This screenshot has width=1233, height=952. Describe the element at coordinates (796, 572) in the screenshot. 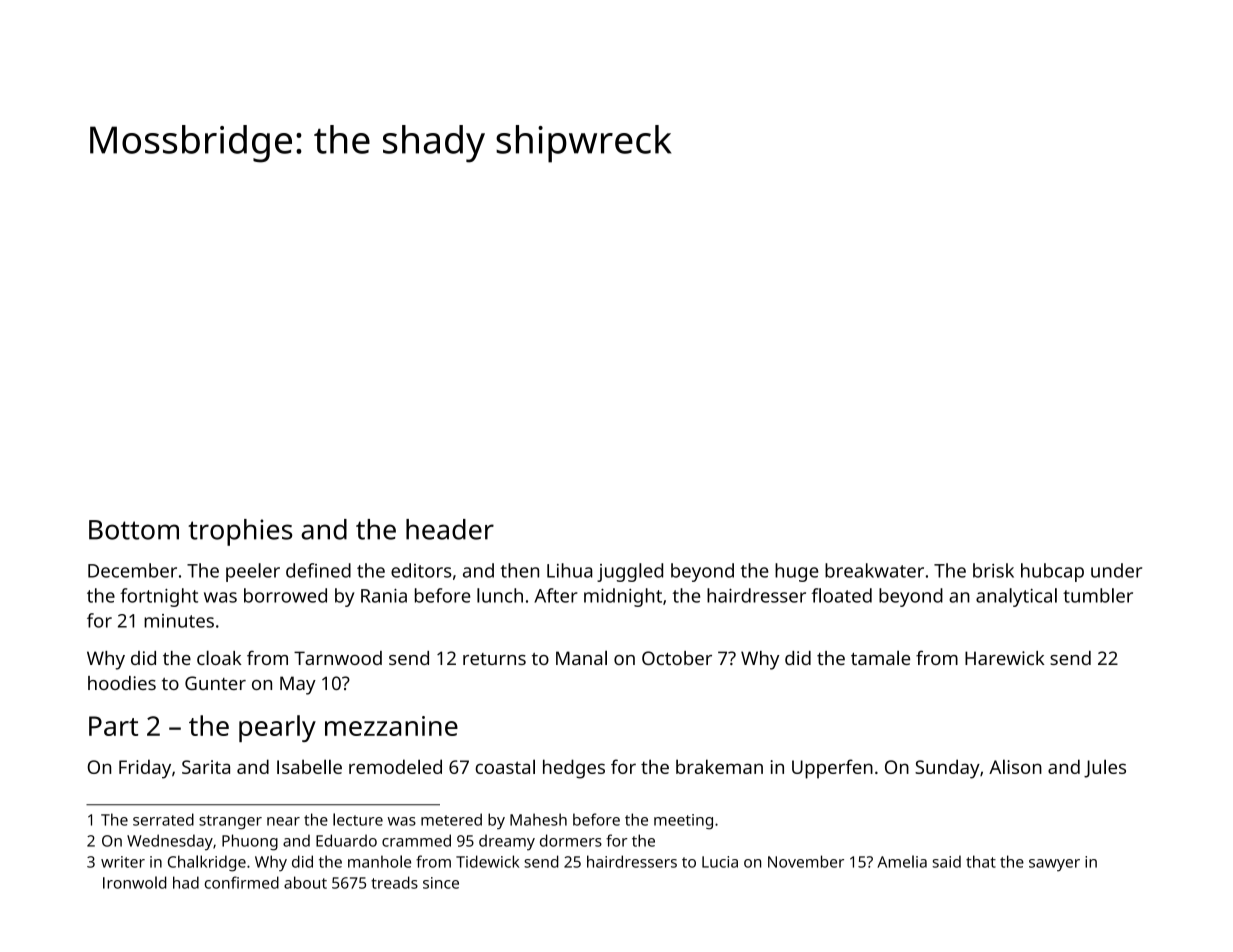

I see `huge` at that location.
